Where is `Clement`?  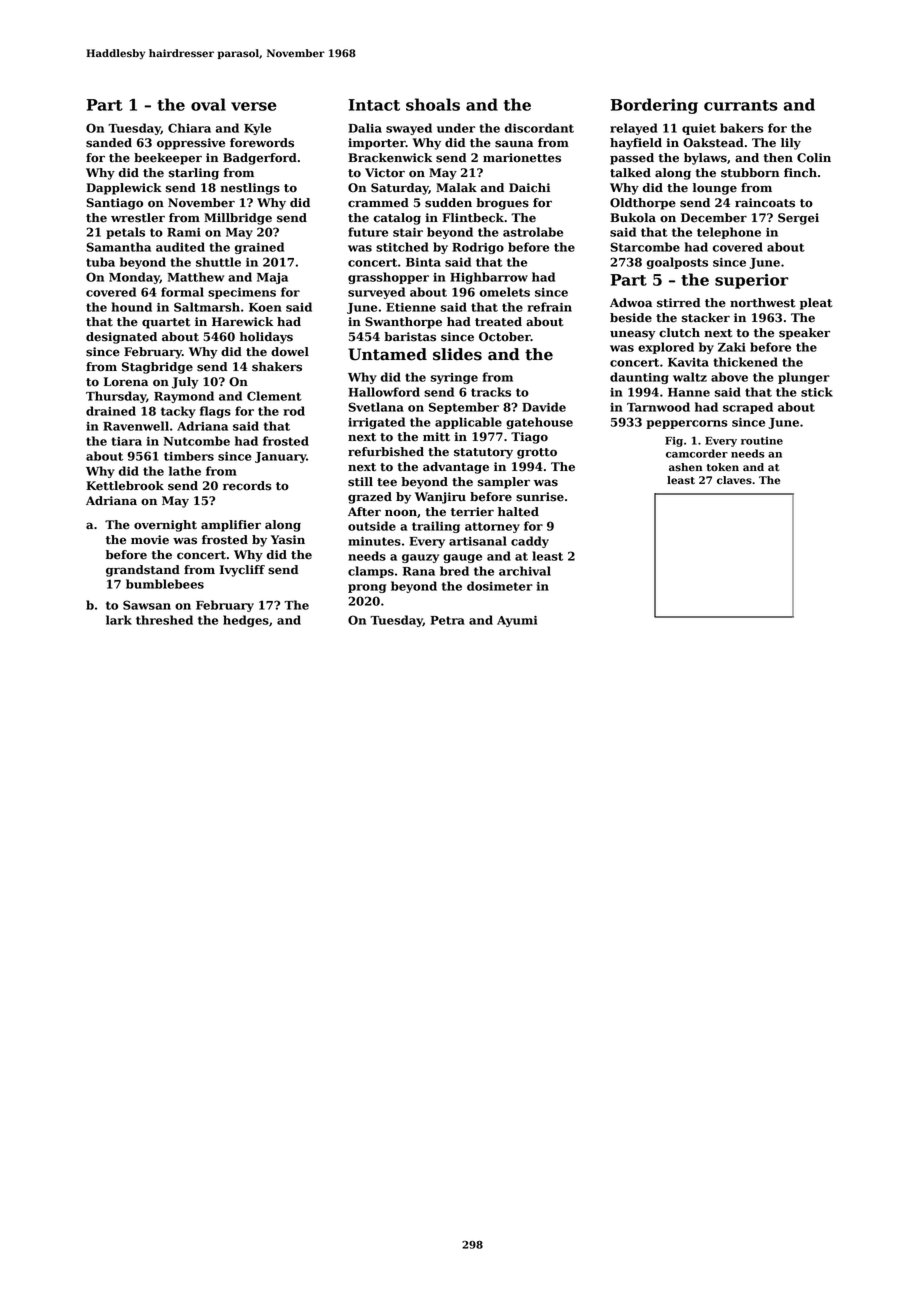 Clement is located at coordinates (274, 396).
